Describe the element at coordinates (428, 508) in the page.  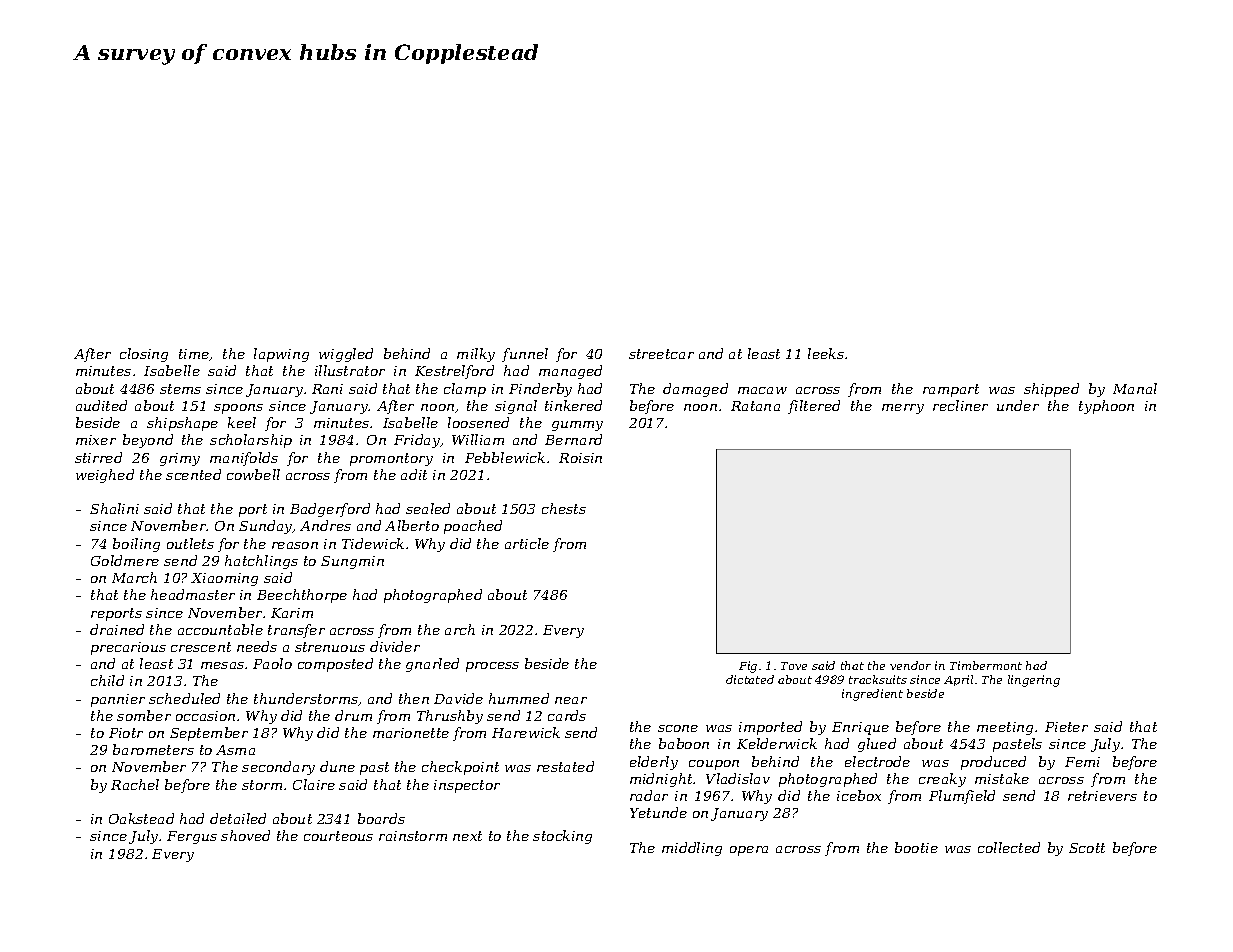
I see `sealed` at that location.
